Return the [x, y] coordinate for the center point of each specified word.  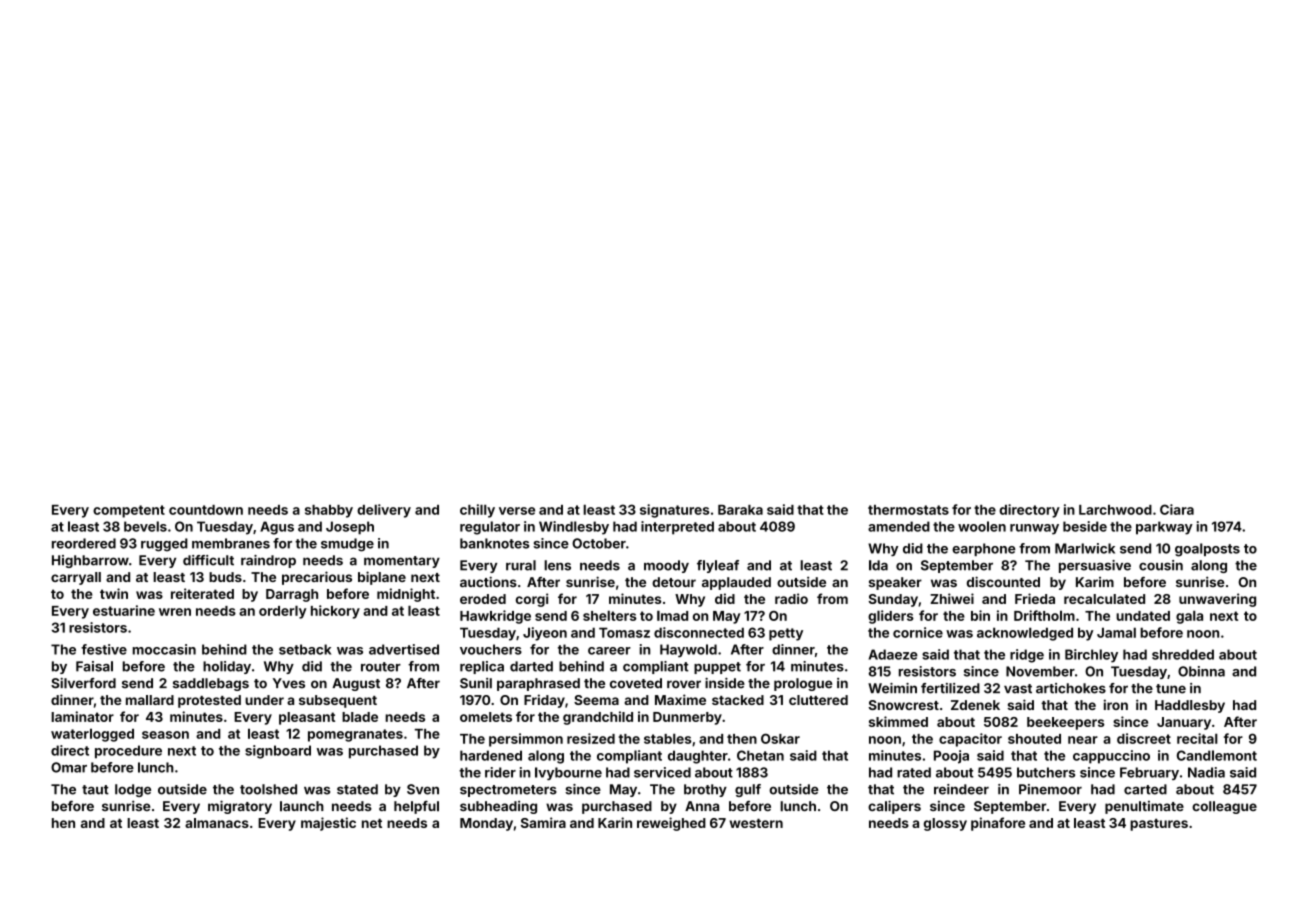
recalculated [1104, 599]
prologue [803, 684]
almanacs [217, 823]
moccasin [164, 649]
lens [557, 565]
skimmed [898, 721]
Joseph [350, 528]
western [756, 823]
